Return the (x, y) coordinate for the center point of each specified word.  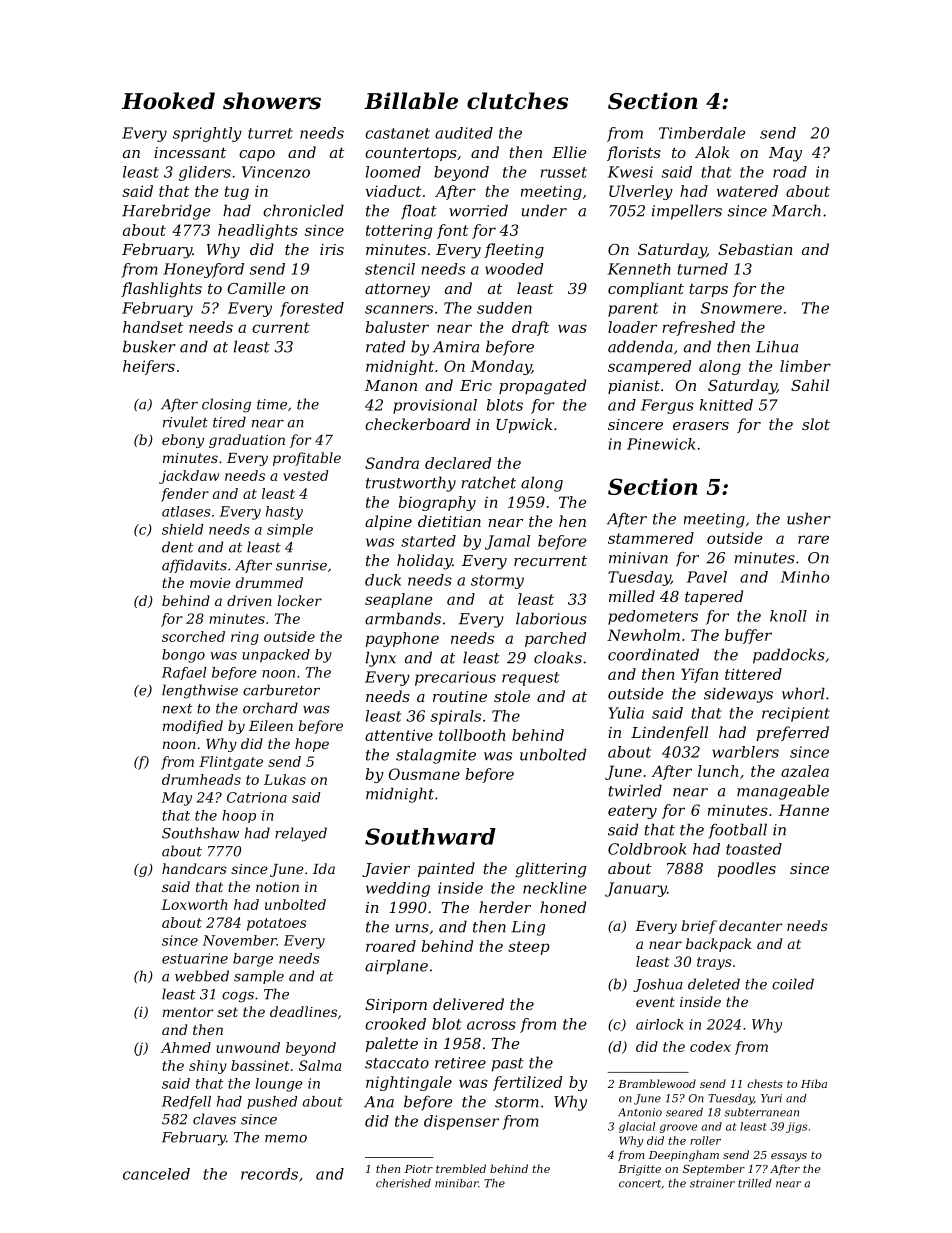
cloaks (558, 657)
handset (153, 327)
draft (530, 328)
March (796, 210)
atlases (186, 511)
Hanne (804, 810)
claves (214, 1119)
